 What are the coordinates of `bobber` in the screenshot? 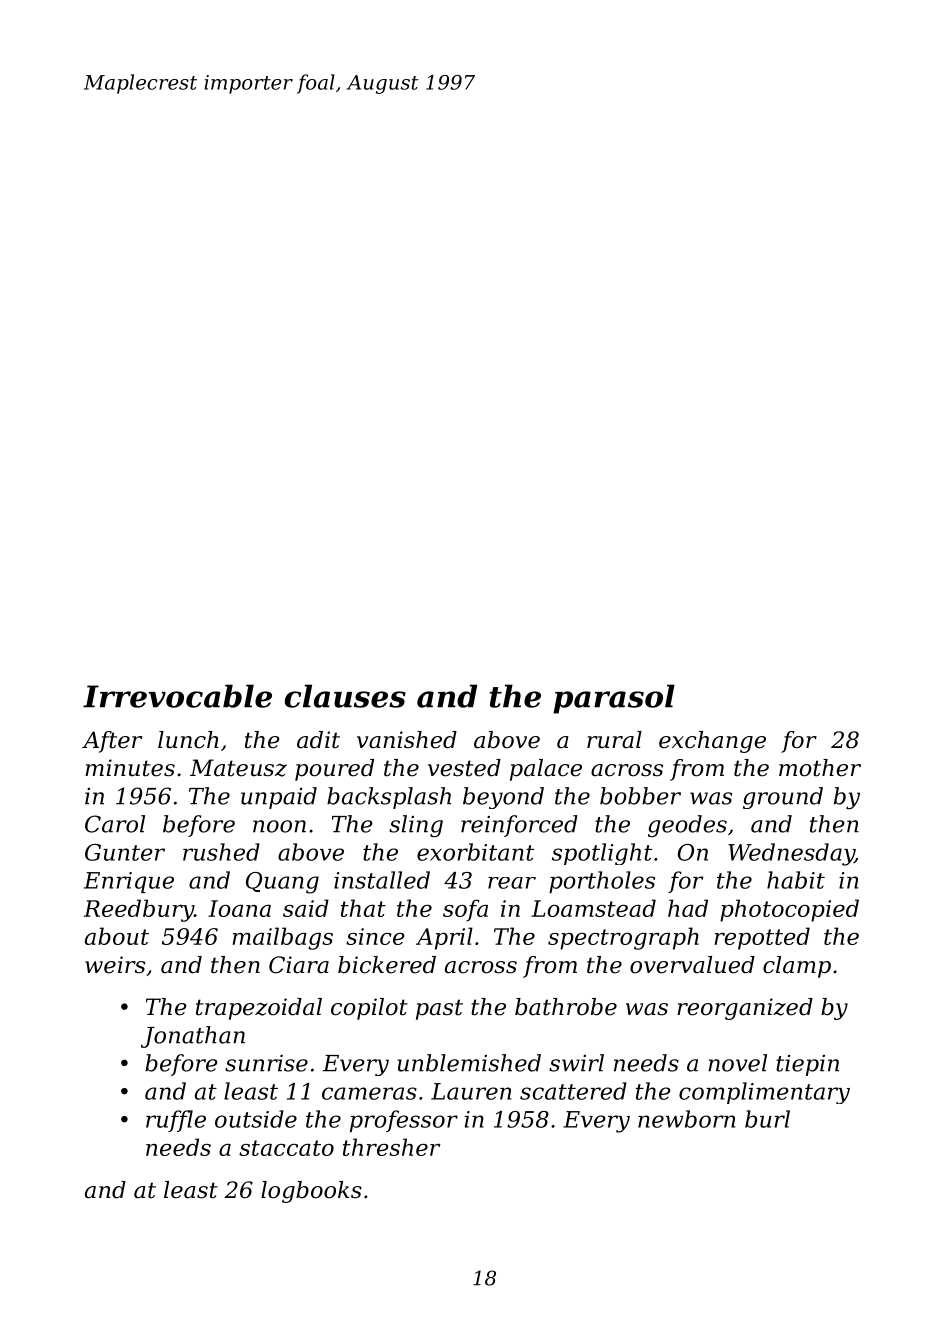 It's located at (640, 796).
